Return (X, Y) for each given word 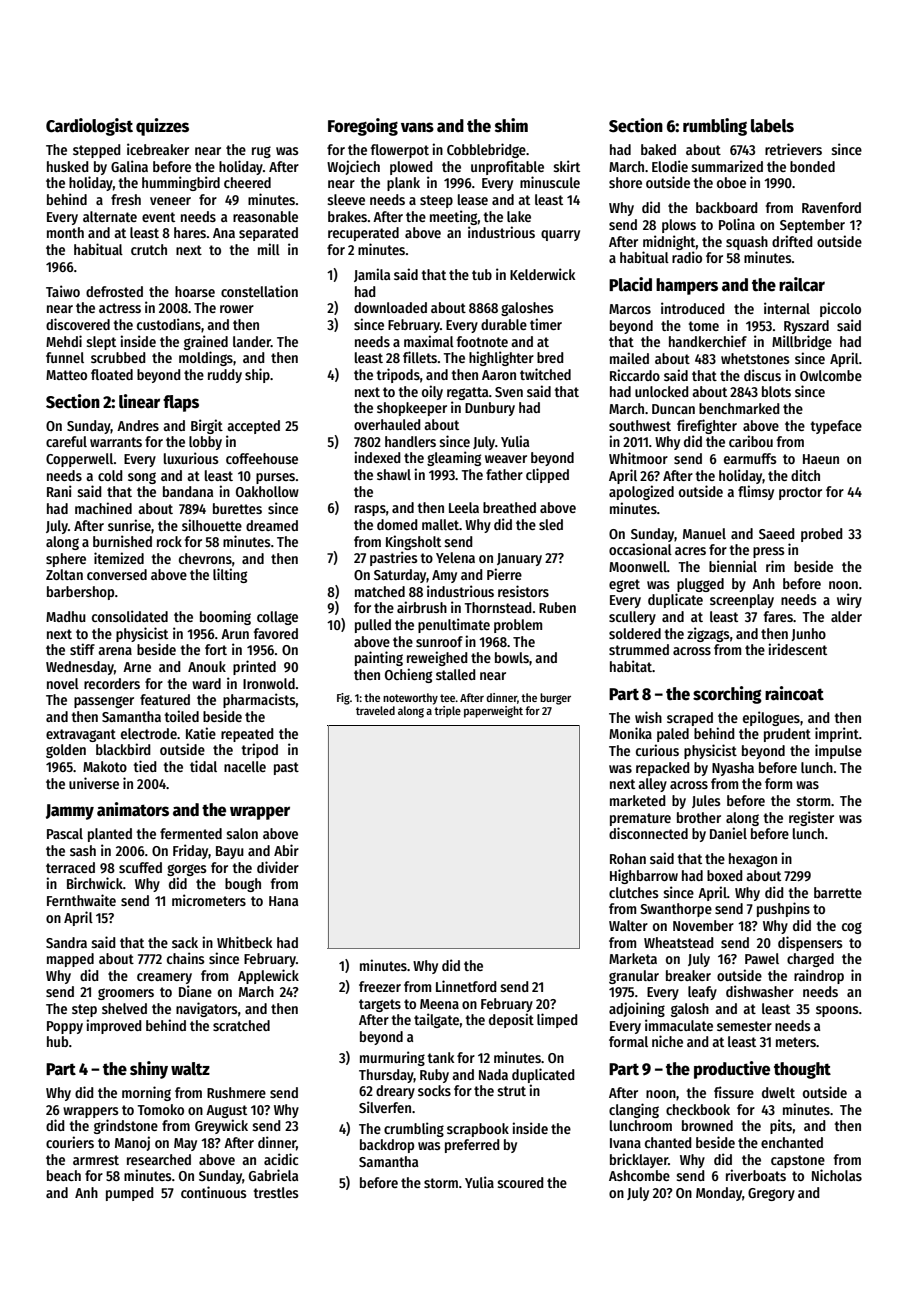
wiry (849, 600)
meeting (454, 217)
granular (634, 977)
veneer (170, 201)
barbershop (80, 593)
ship (257, 375)
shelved (124, 1008)
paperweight (493, 712)
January (519, 559)
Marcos (630, 309)
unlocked (662, 391)
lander (252, 341)
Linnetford (466, 986)
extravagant (81, 735)
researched (159, 1159)
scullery (632, 618)
